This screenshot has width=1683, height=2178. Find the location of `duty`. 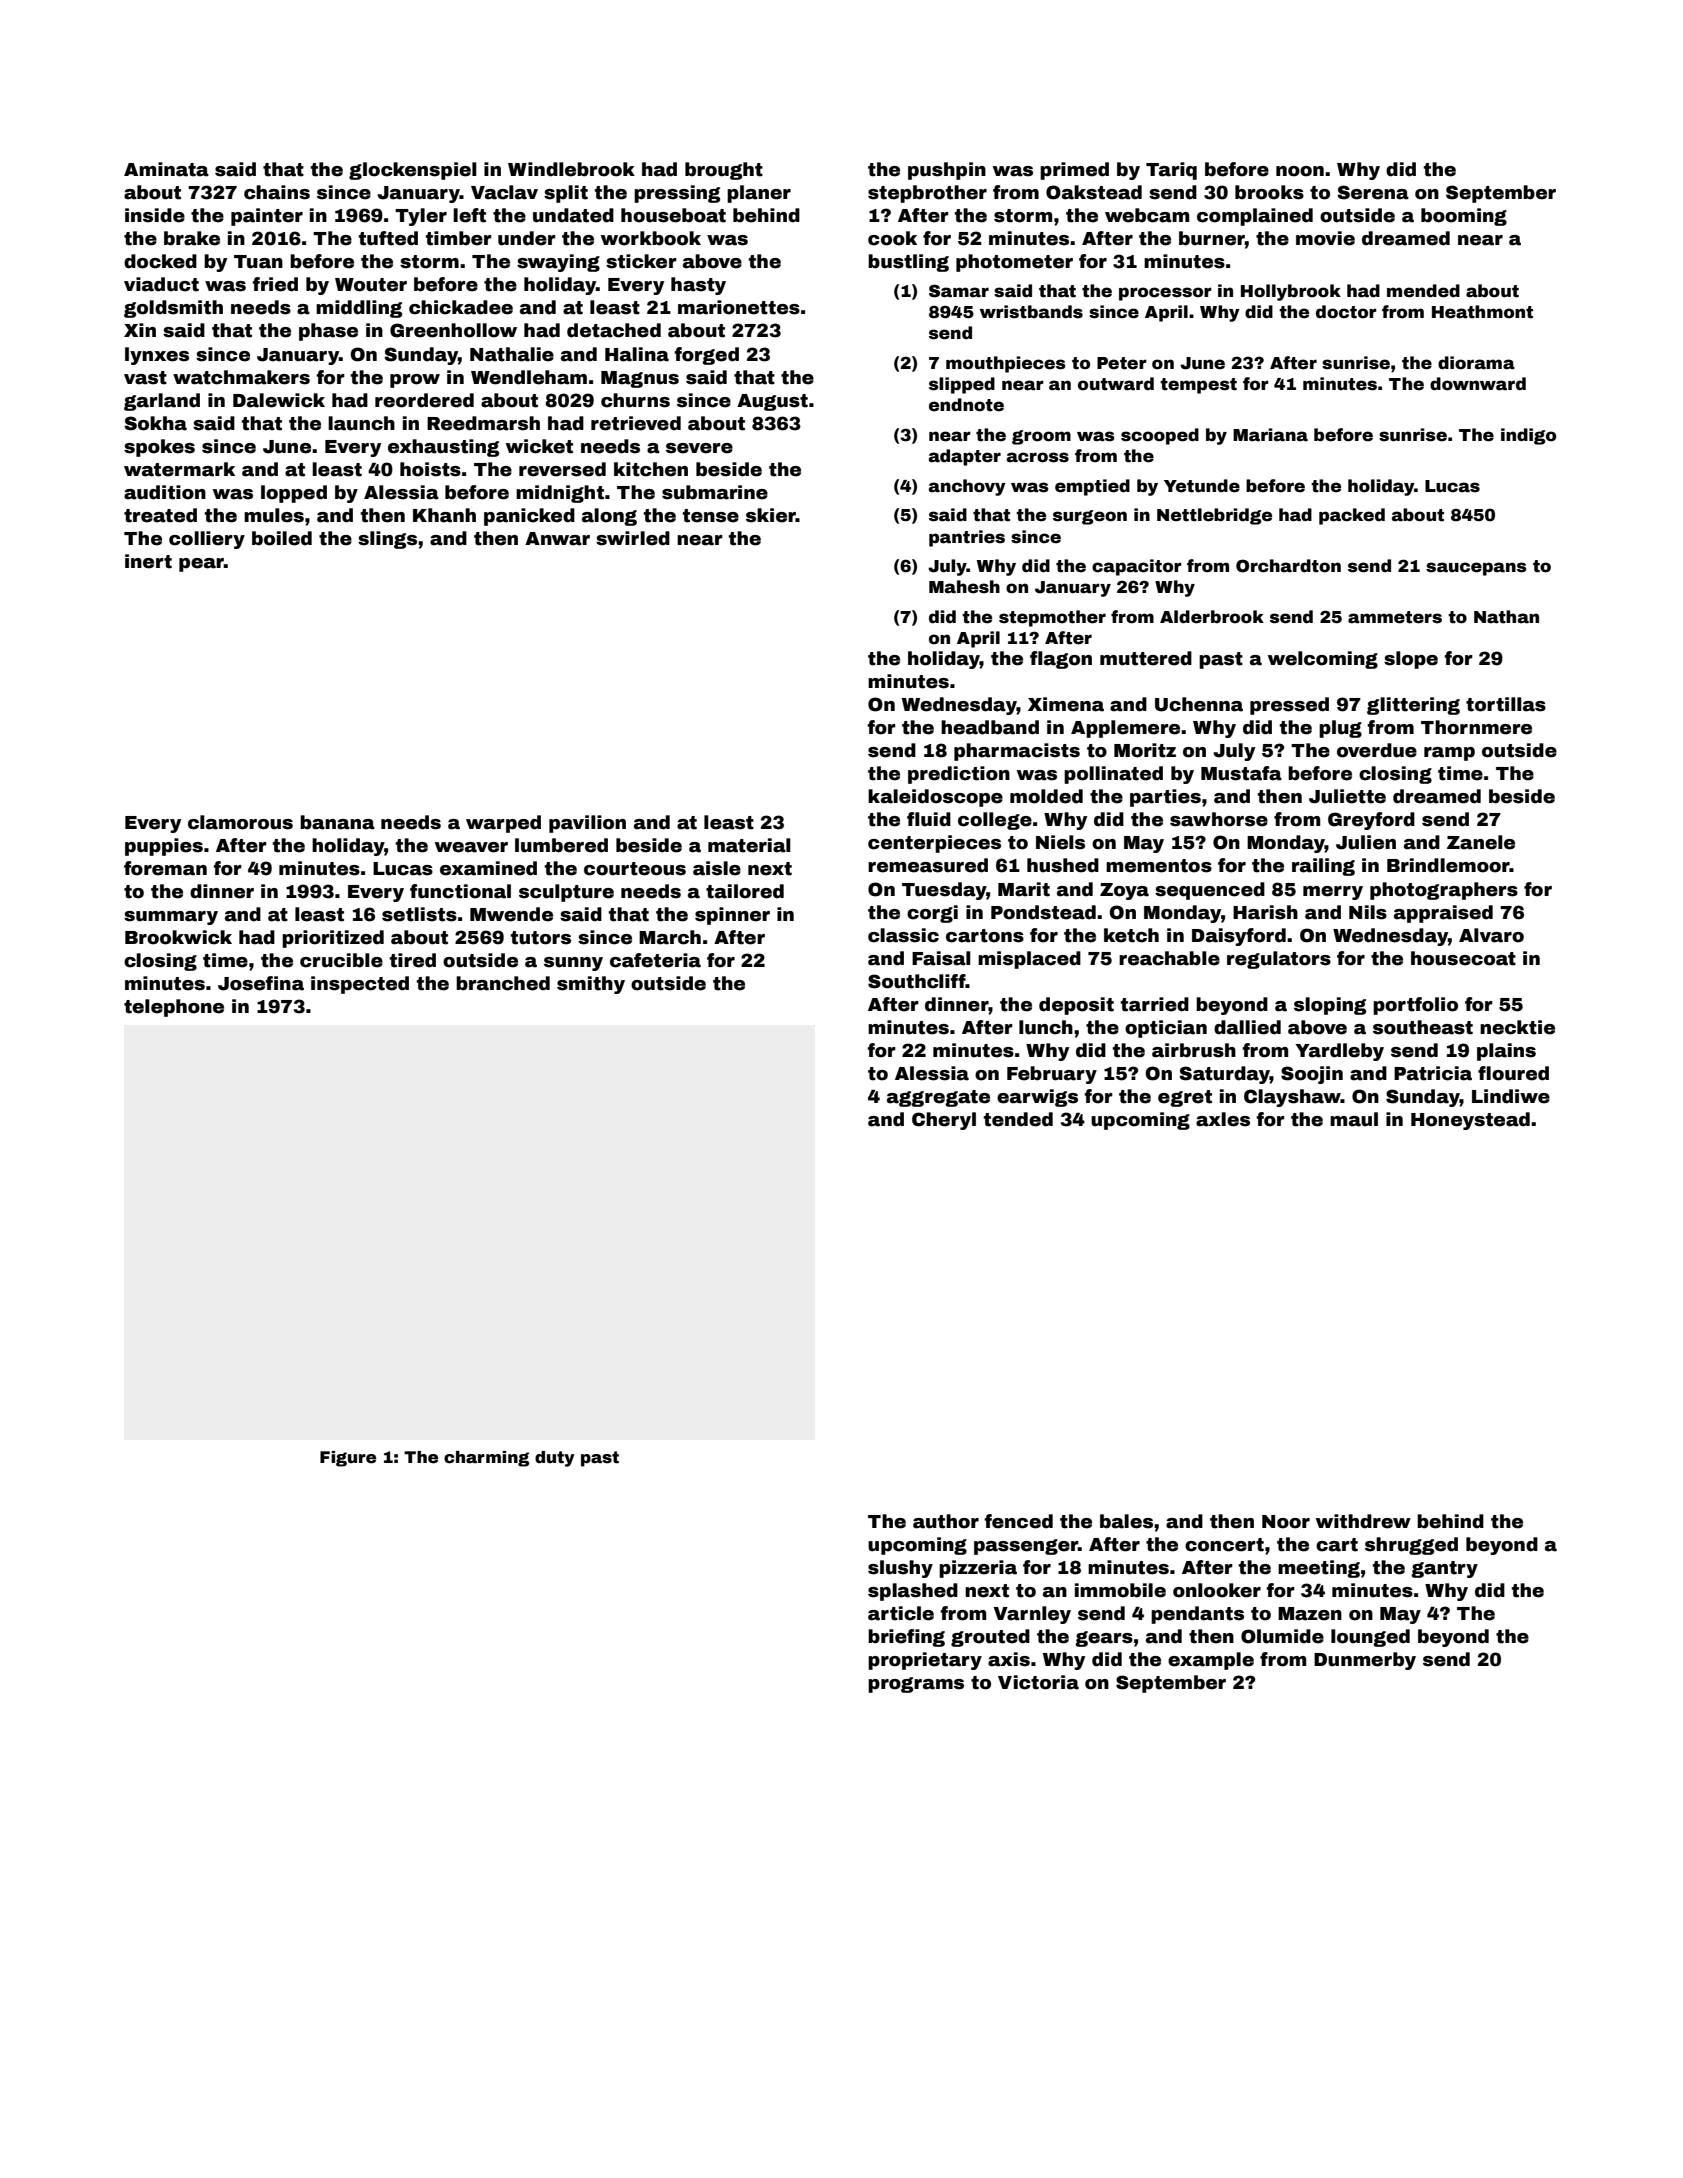

duty is located at coordinates (555, 1459).
